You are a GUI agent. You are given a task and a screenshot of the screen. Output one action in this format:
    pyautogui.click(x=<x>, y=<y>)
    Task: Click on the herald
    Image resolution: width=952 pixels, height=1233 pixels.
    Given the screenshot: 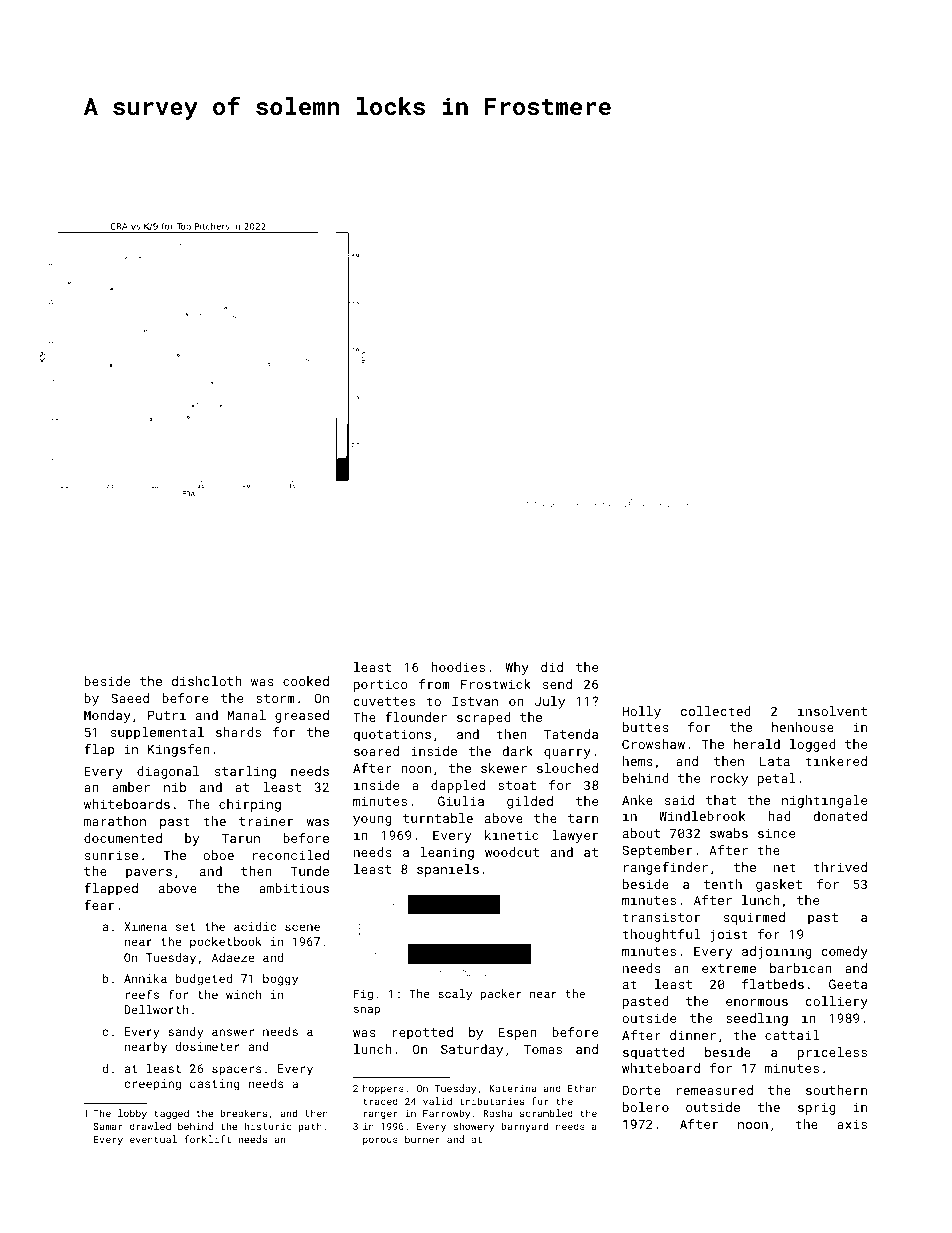 What is the action you would take?
    pyautogui.click(x=757, y=744)
